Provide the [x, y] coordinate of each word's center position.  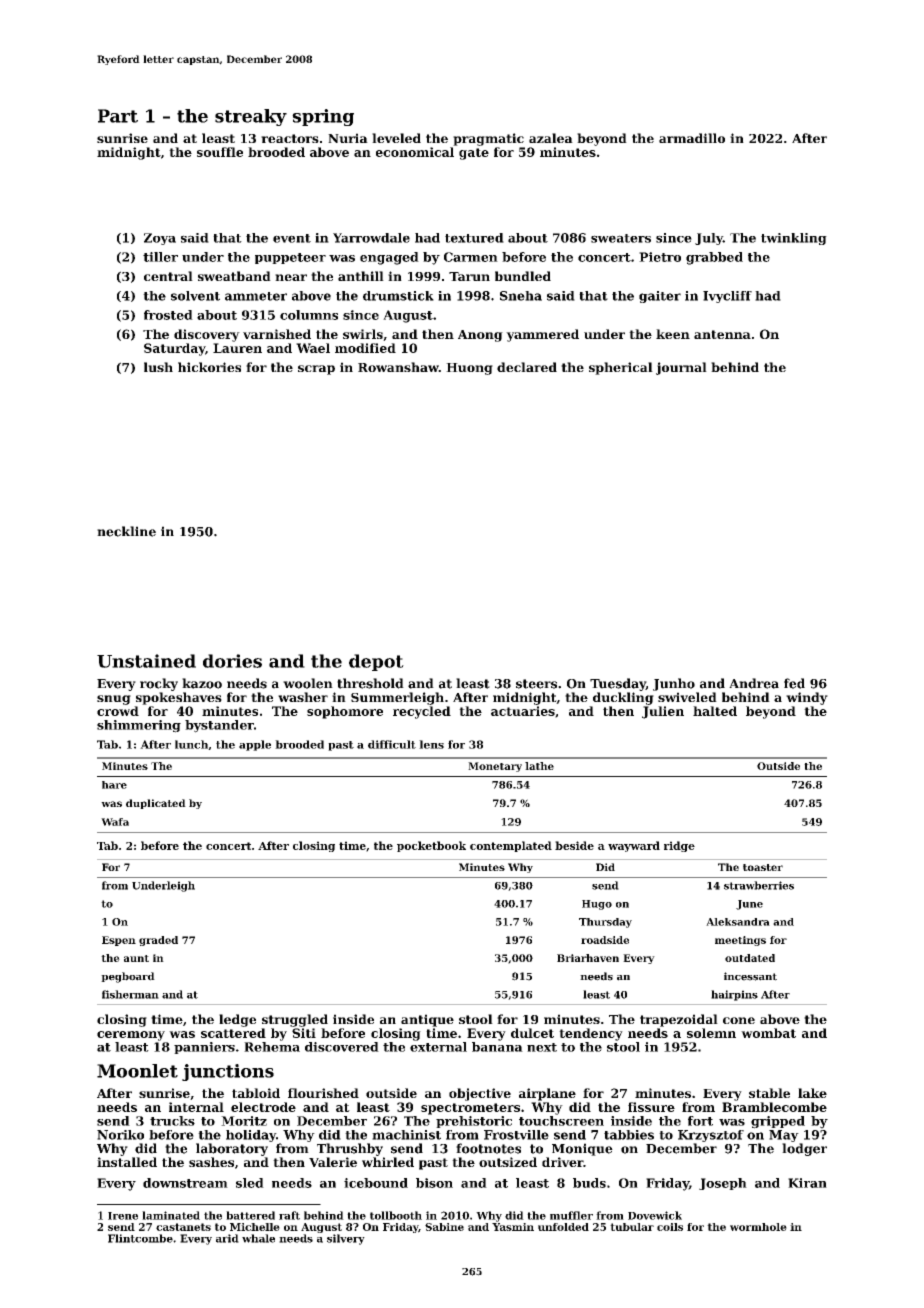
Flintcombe [140, 1238]
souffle [220, 152]
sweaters [621, 238]
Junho [674, 684]
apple [255, 745]
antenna [722, 334]
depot [376, 662]
